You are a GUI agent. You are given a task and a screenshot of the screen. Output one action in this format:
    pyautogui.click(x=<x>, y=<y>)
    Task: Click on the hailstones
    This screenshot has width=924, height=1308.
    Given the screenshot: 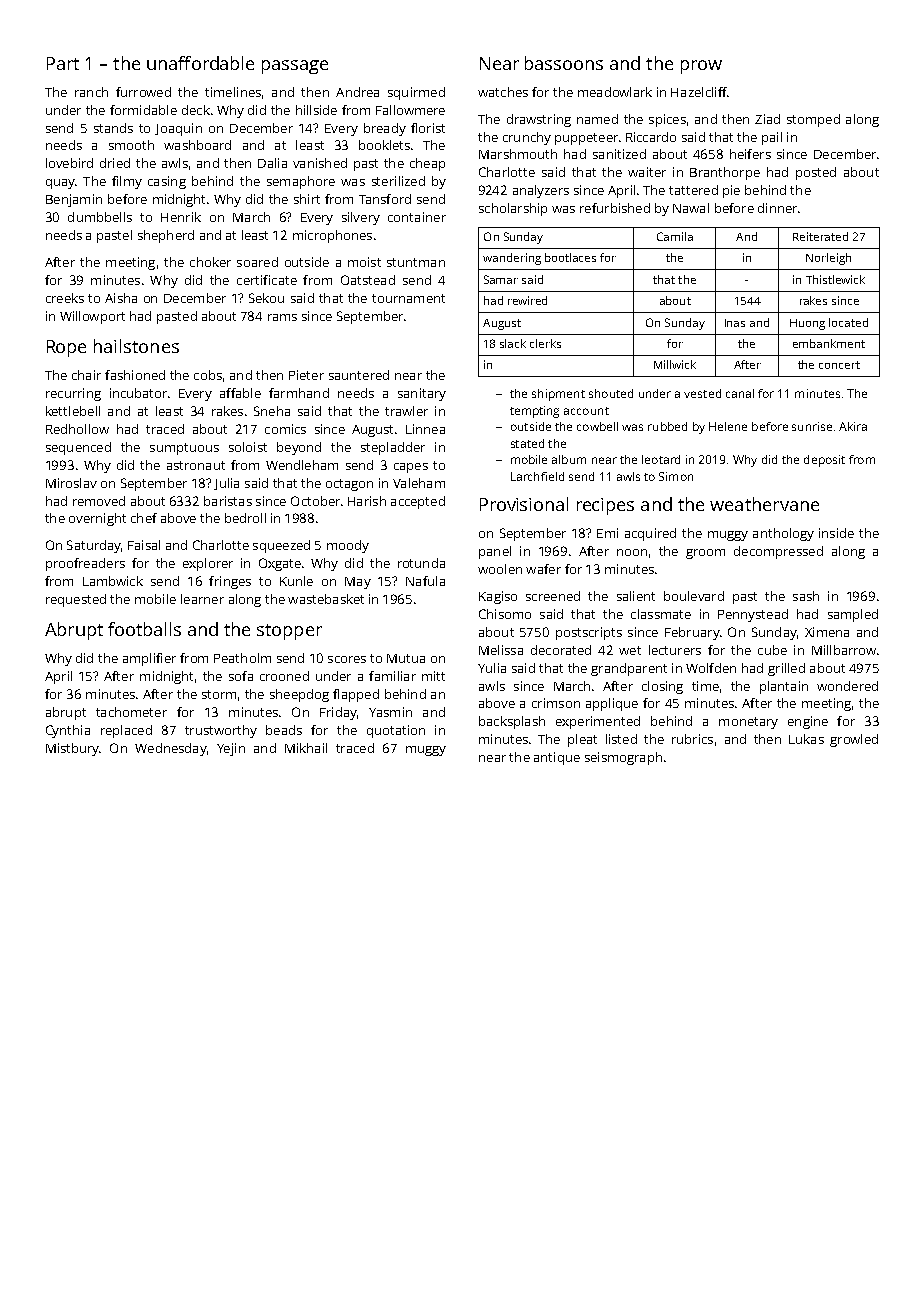 What is the action you would take?
    pyautogui.click(x=136, y=346)
